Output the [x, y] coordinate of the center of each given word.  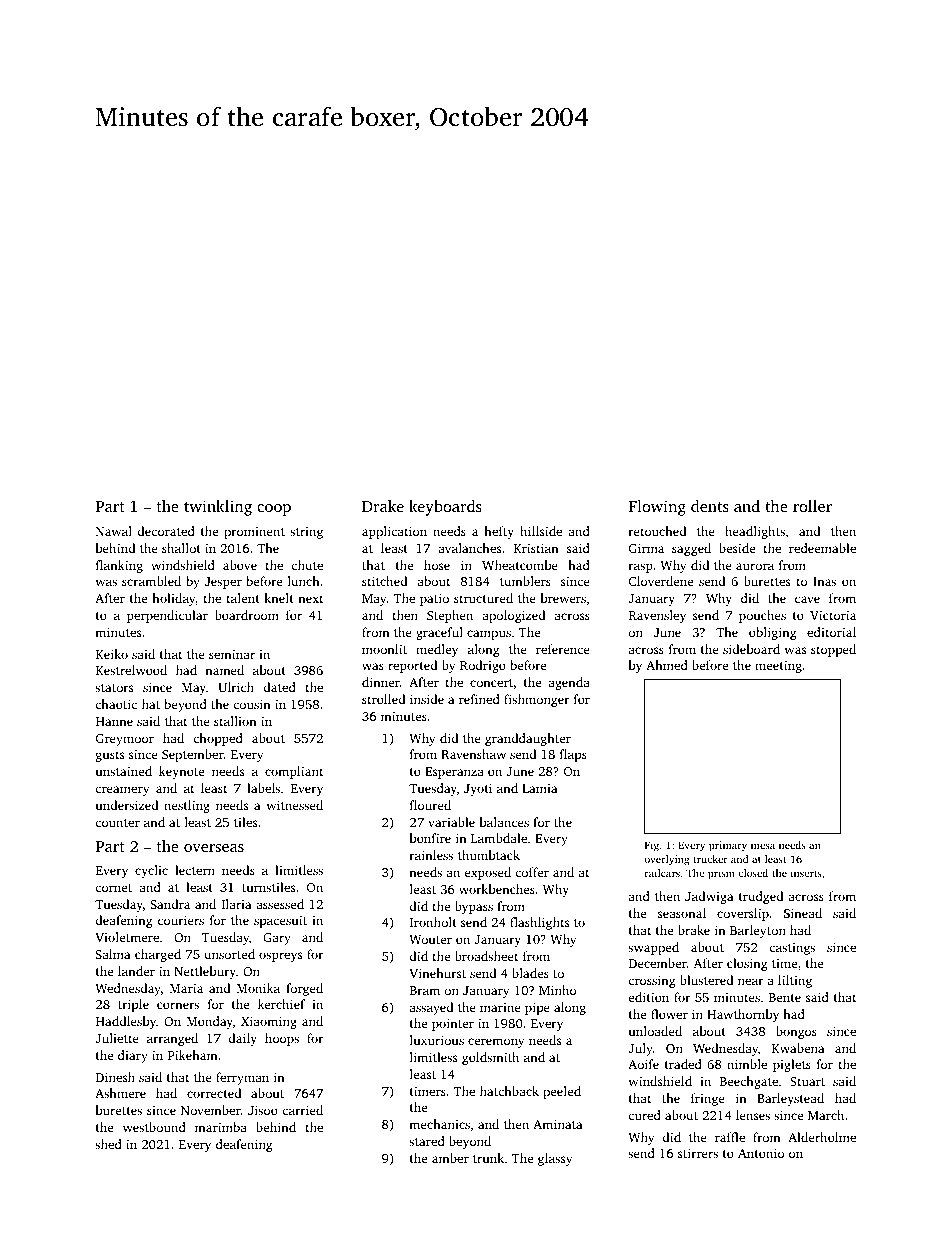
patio [434, 600]
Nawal [114, 531]
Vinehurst [437, 973]
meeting [778, 667]
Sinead [803, 913]
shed [108, 1144]
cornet [113, 888]
